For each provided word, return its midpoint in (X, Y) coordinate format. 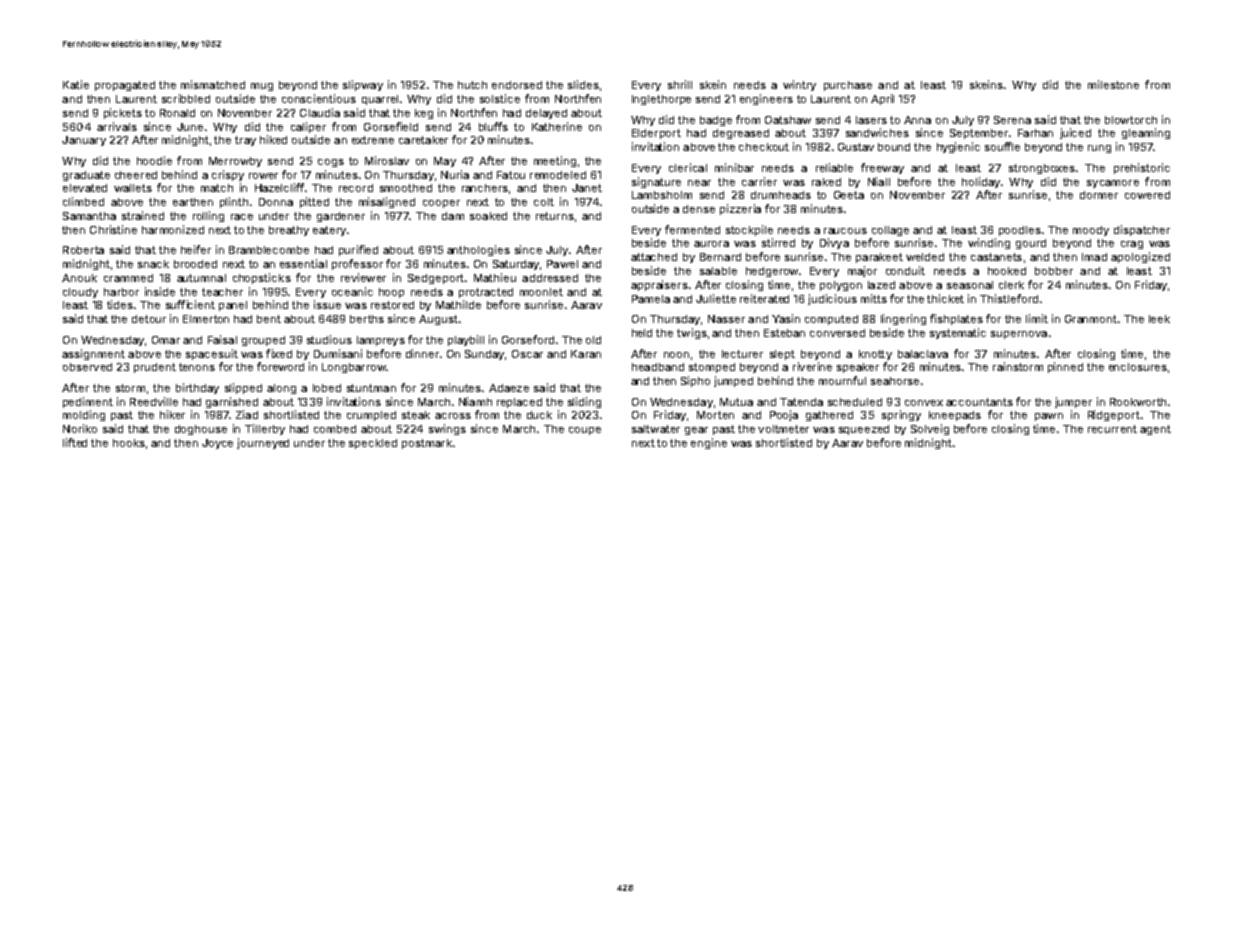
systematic (958, 333)
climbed (83, 201)
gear (696, 431)
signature (656, 182)
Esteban (784, 333)
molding (84, 415)
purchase (848, 86)
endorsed (517, 85)
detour (149, 319)
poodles (1020, 231)
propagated (125, 86)
